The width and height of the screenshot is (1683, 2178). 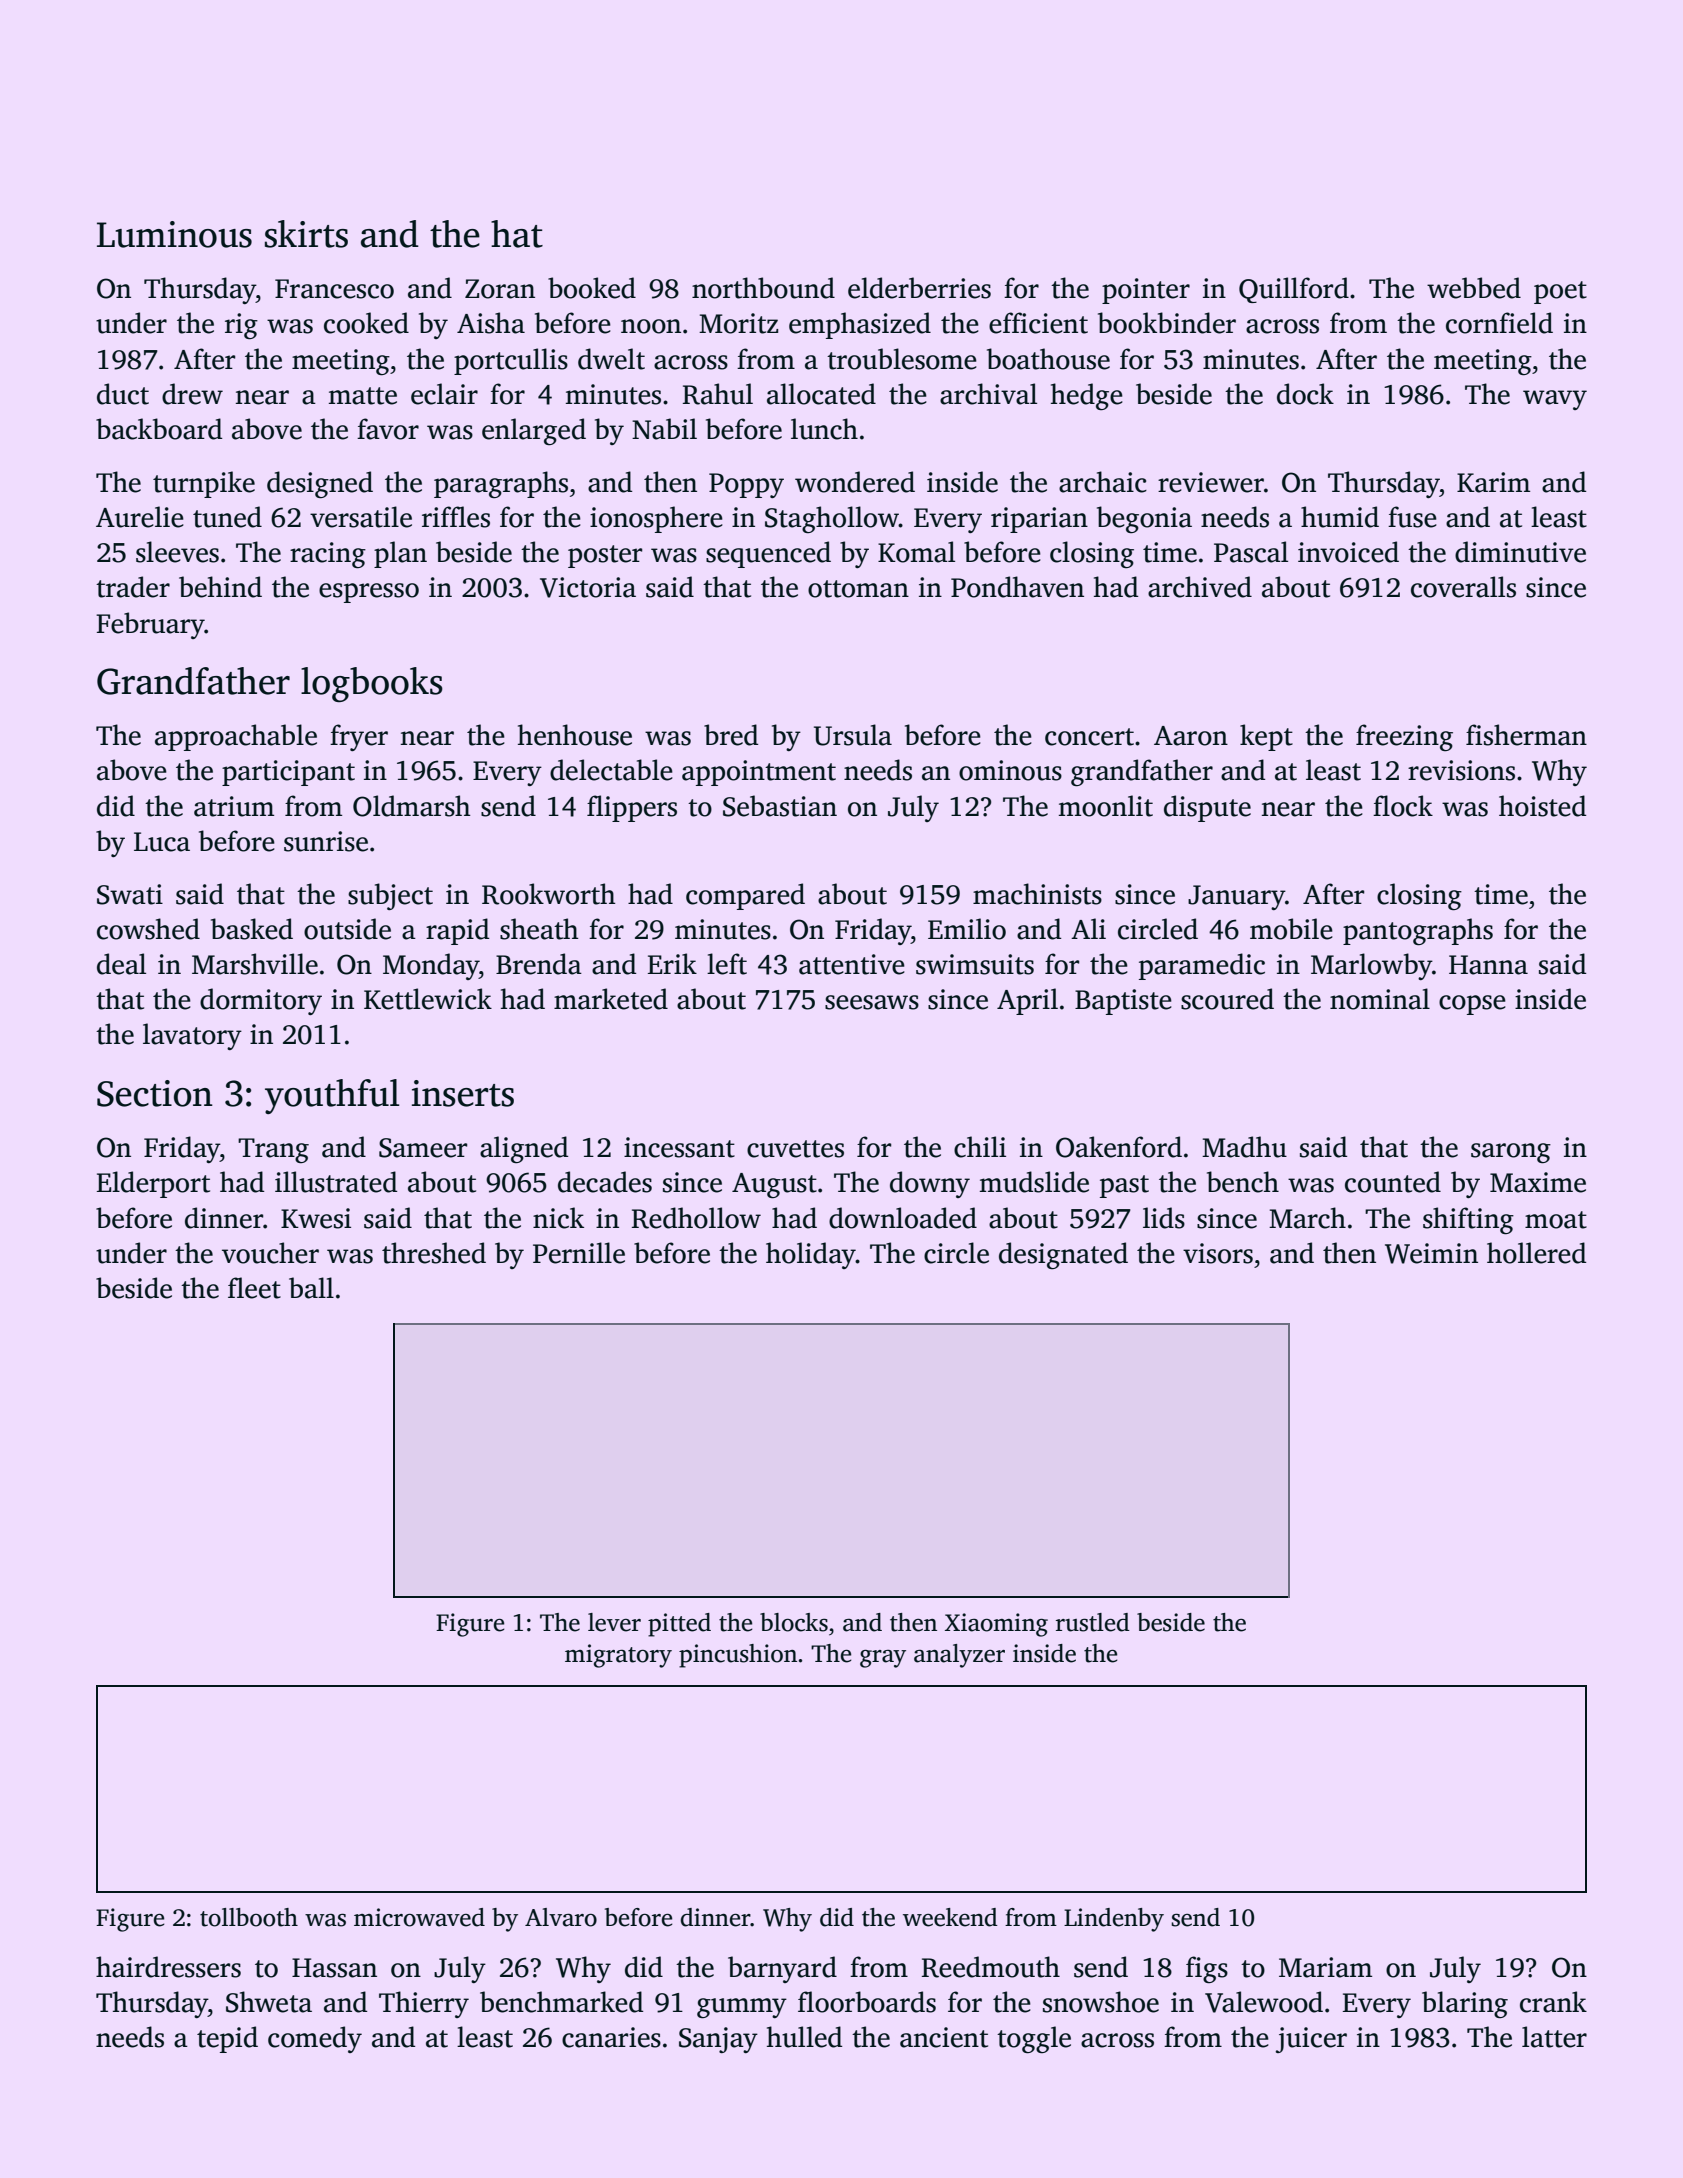 I want to click on fleet, so click(x=254, y=1288).
